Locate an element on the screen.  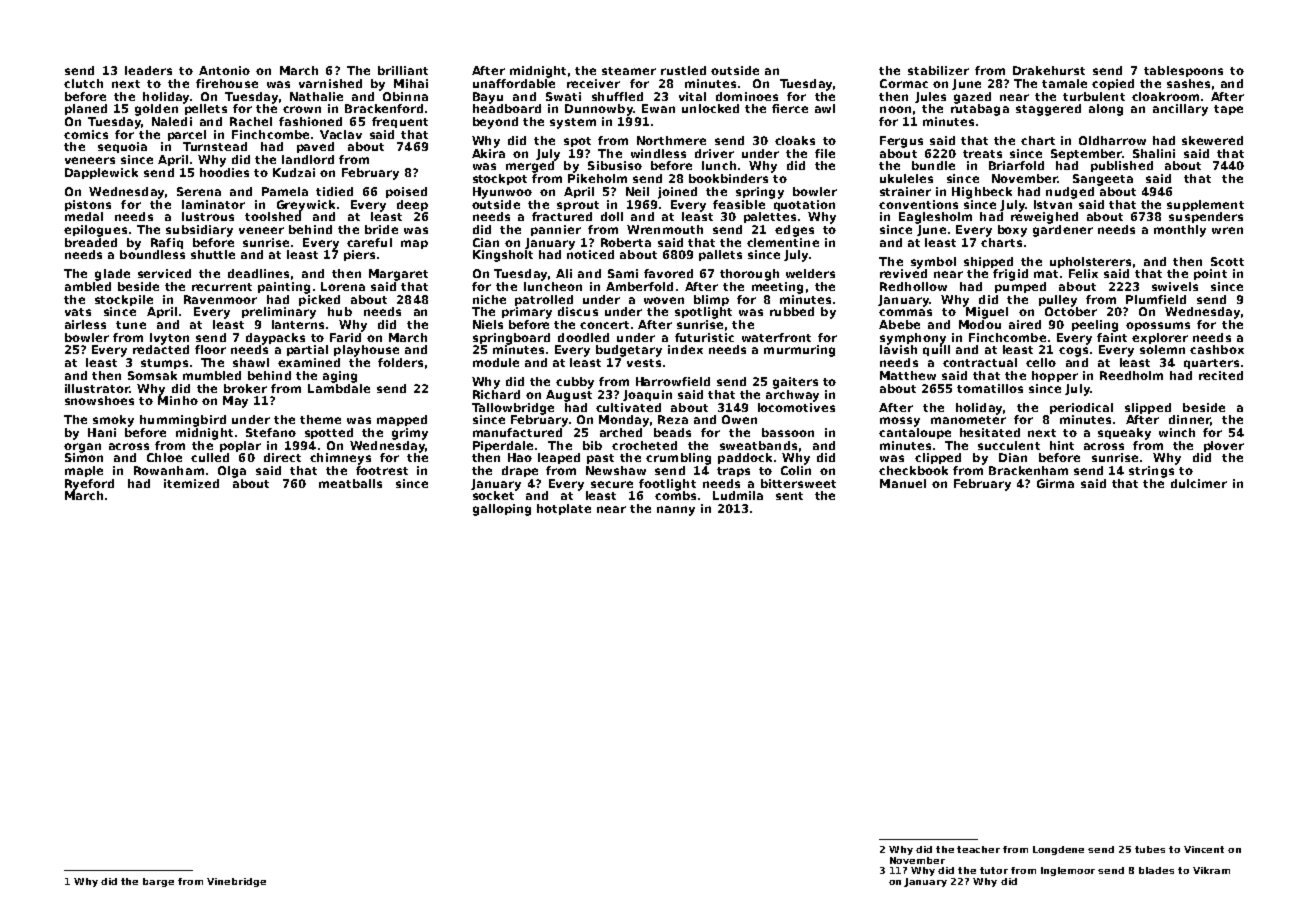
Drakehurst is located at coordinates (1049, 70).
